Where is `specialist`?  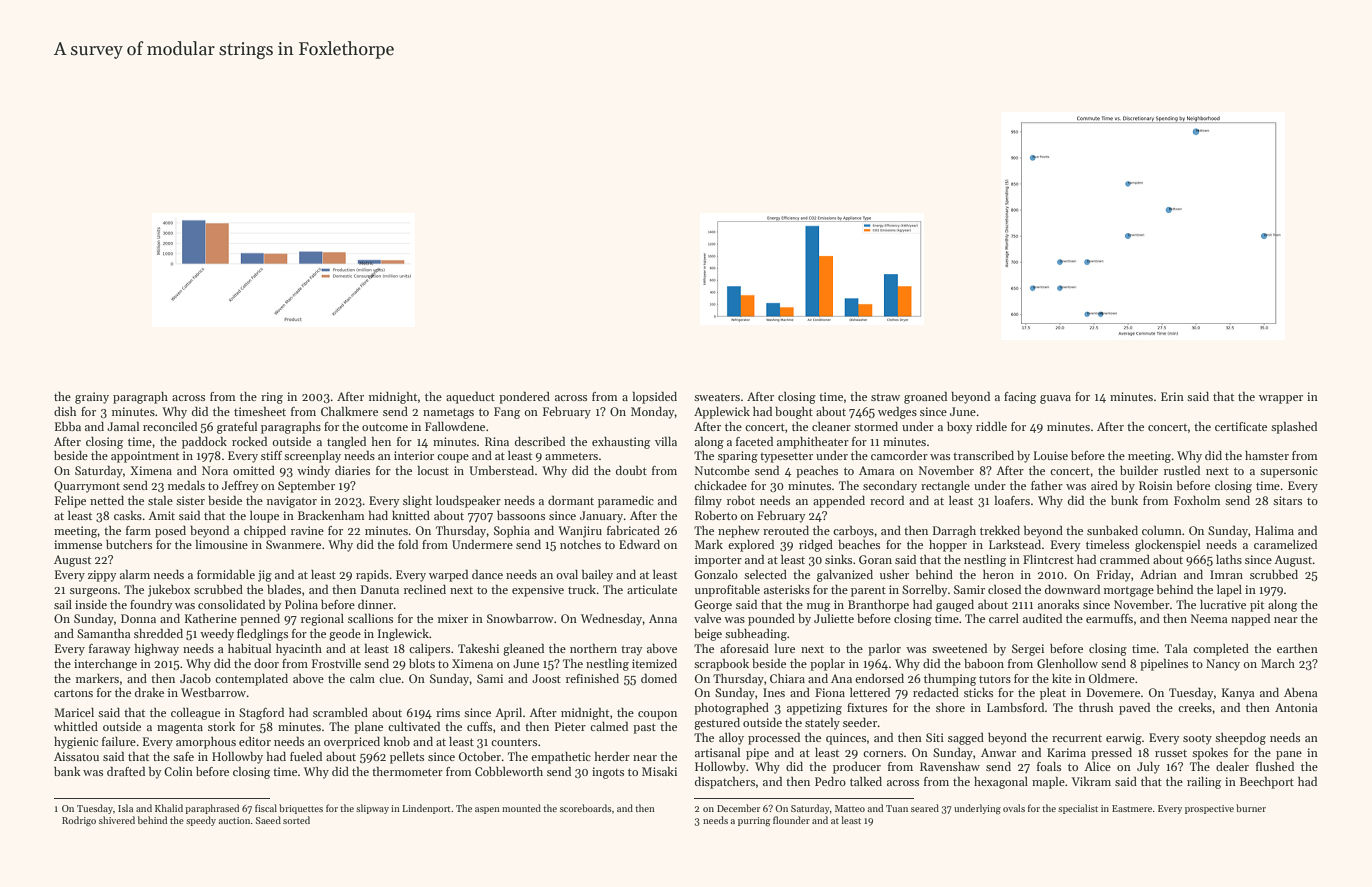
specialist is located at coordinates (1078, 809).
